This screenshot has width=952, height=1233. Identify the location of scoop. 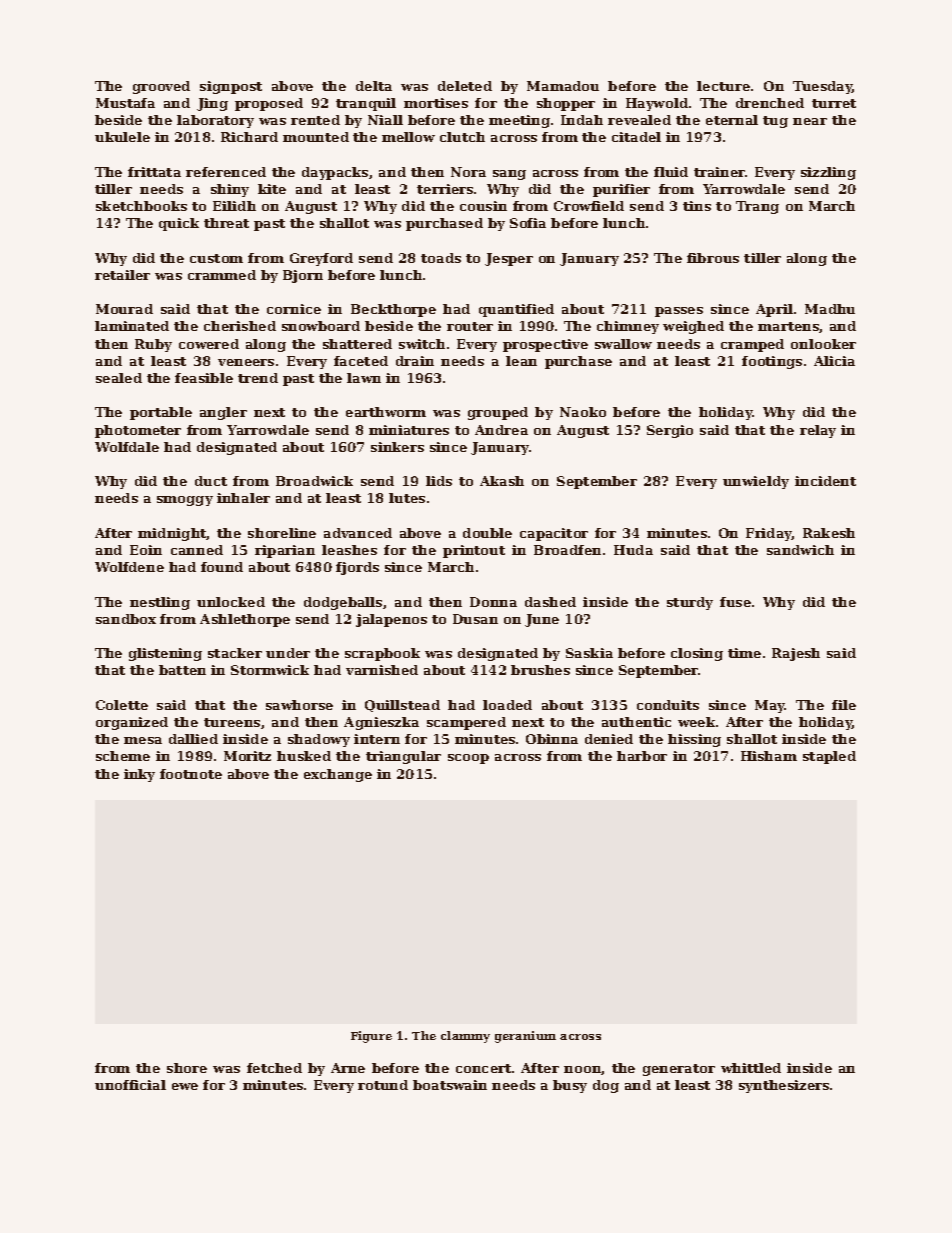
(468, 759).
